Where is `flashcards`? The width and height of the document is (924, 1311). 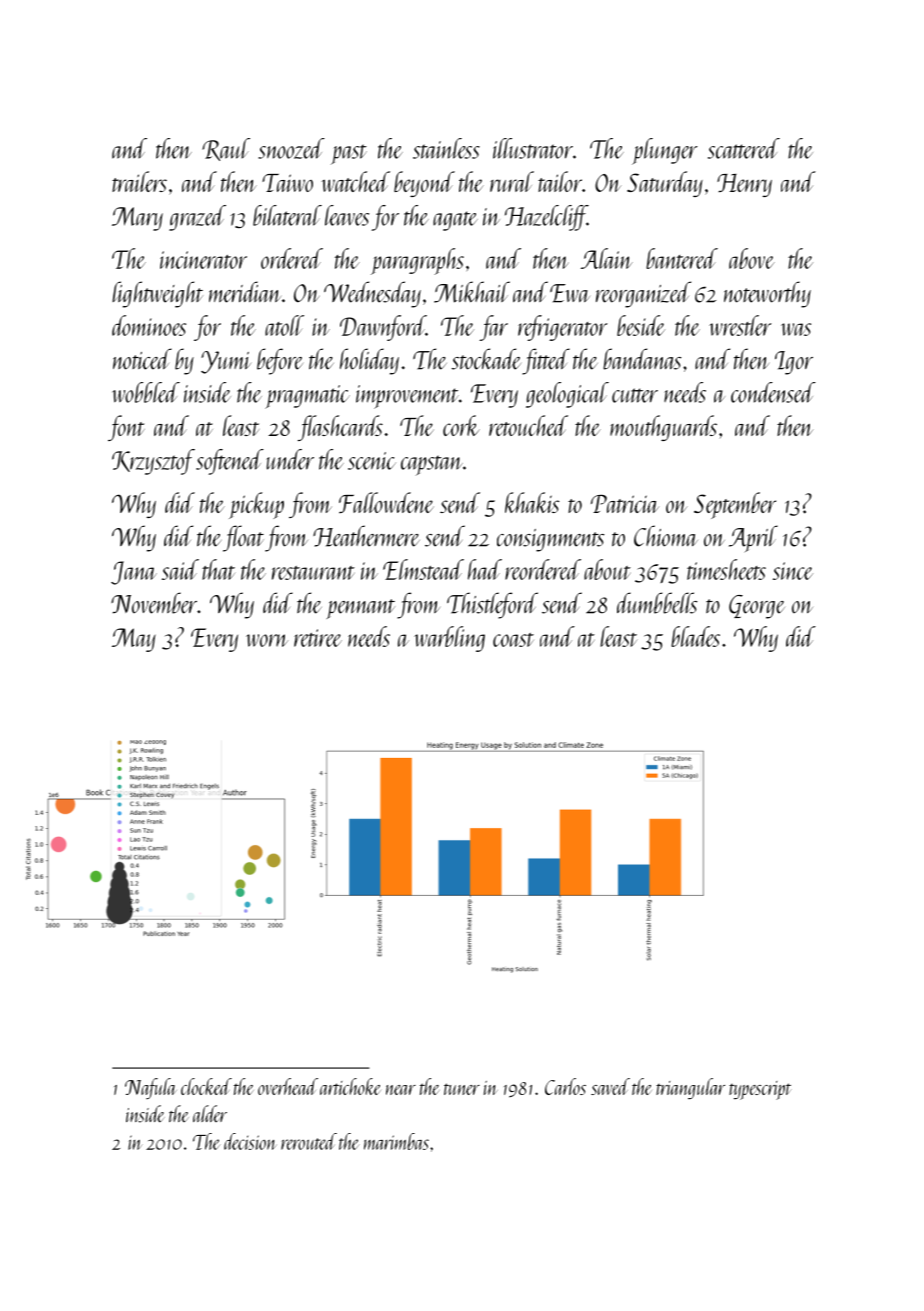
flashcards is located at coordinates (340, 428).
